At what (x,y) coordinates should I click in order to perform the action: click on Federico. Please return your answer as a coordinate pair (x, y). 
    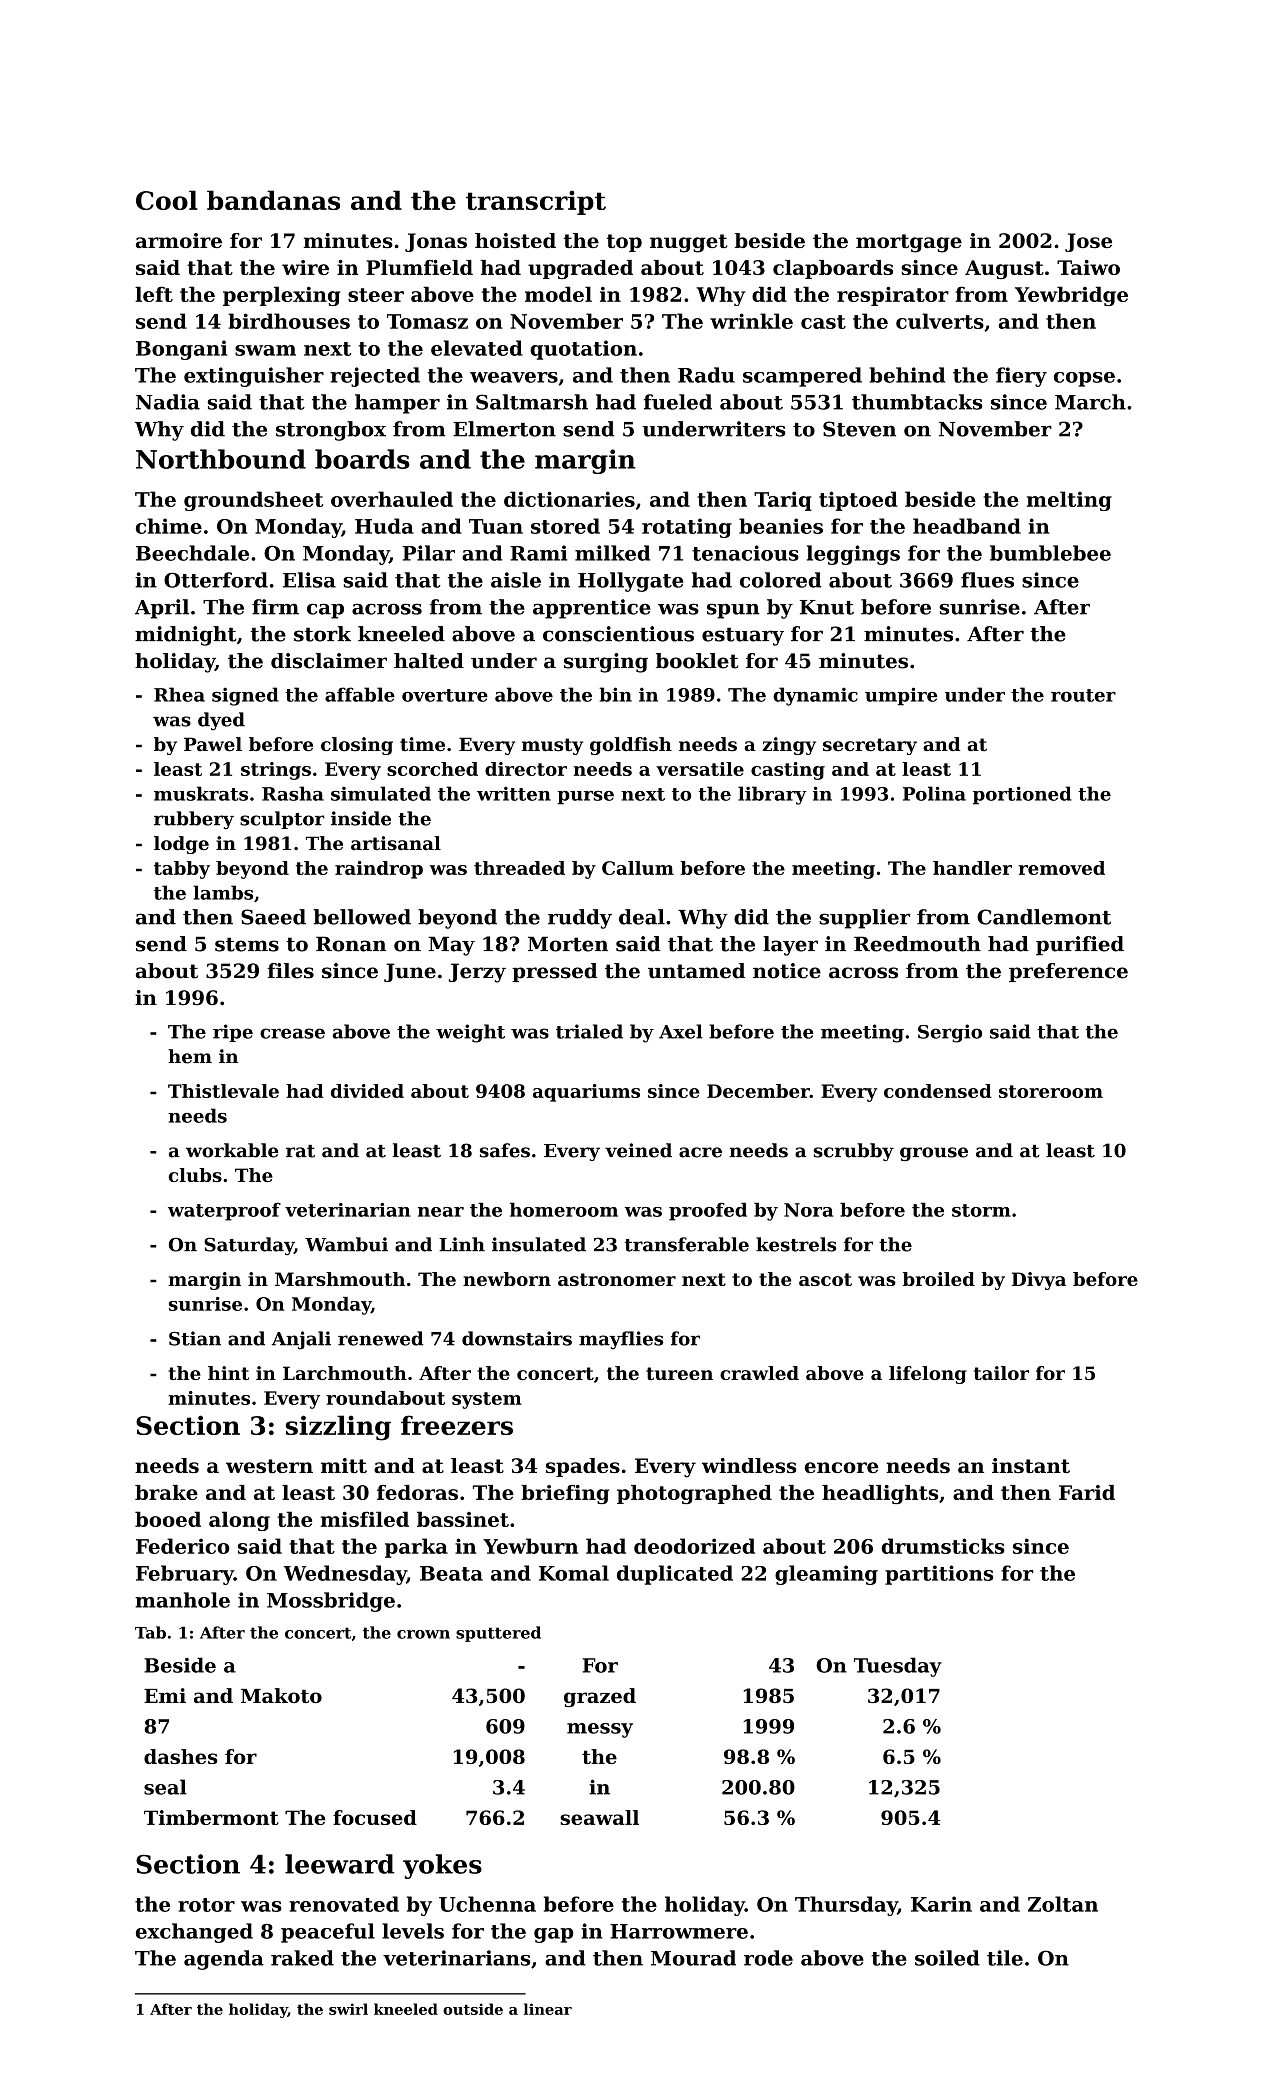
    Looking at the image, I should click on (183, 1546).
